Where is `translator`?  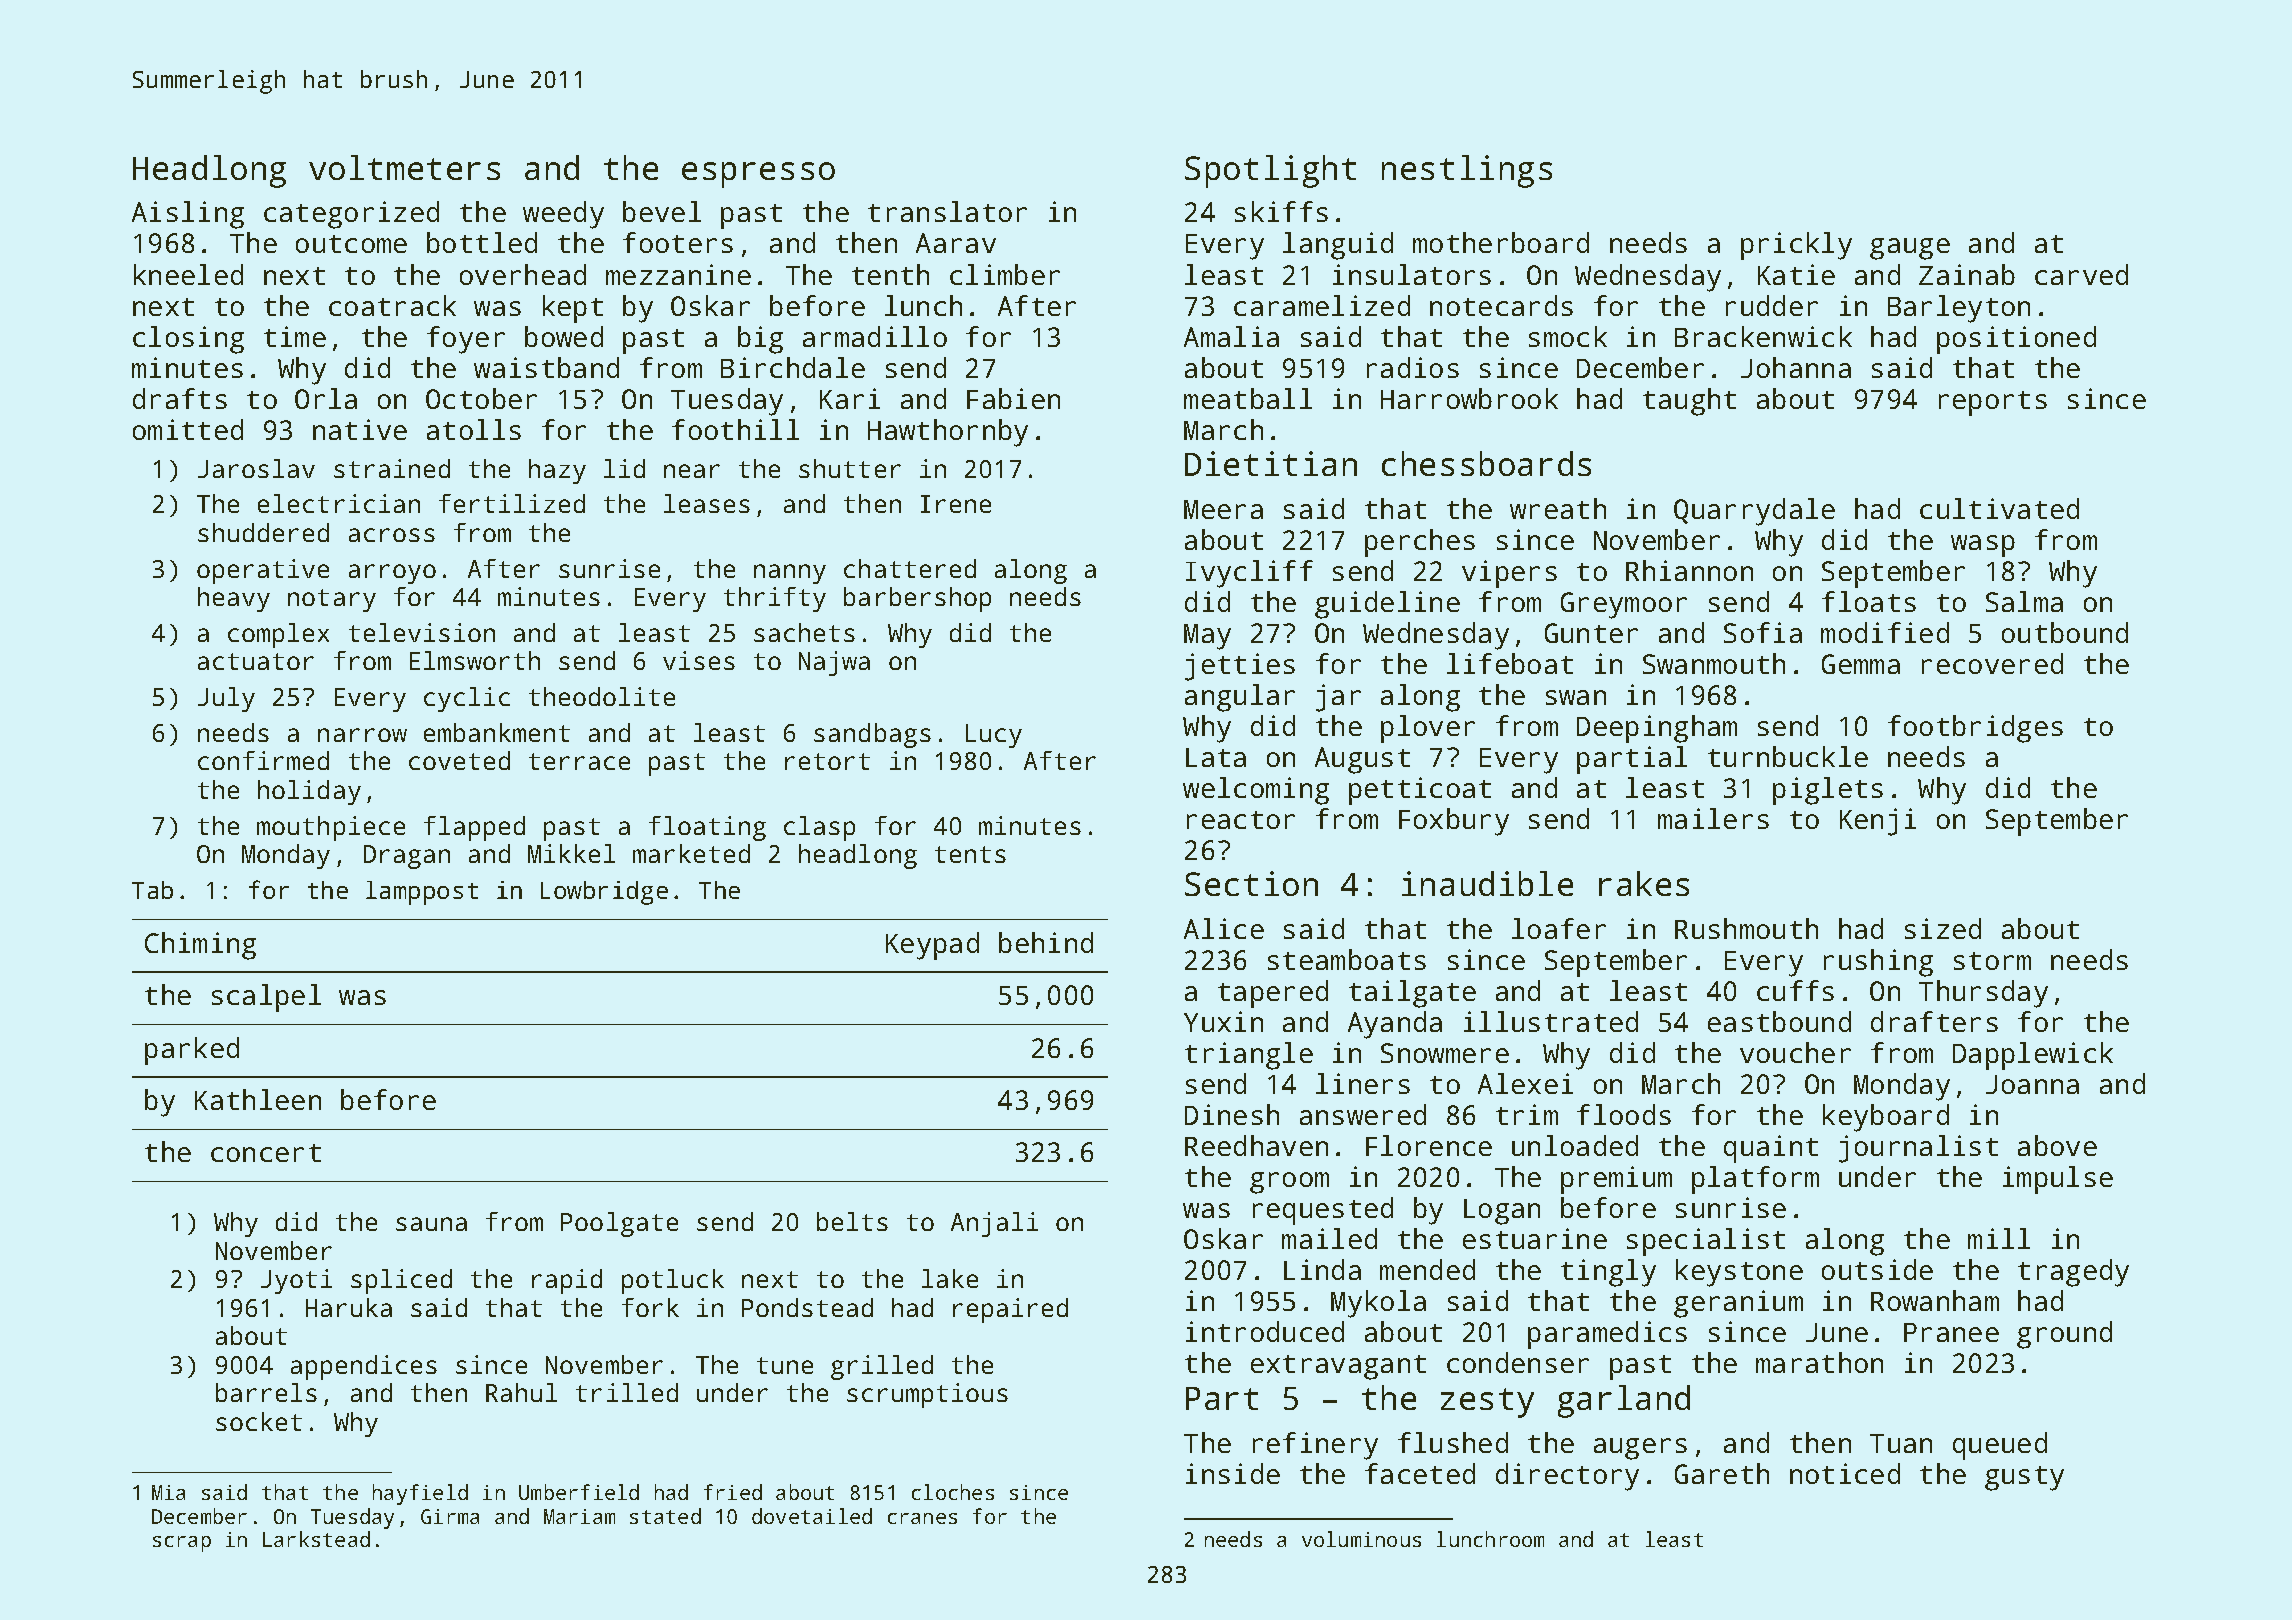 translator is located at coordinates (947, 211).
